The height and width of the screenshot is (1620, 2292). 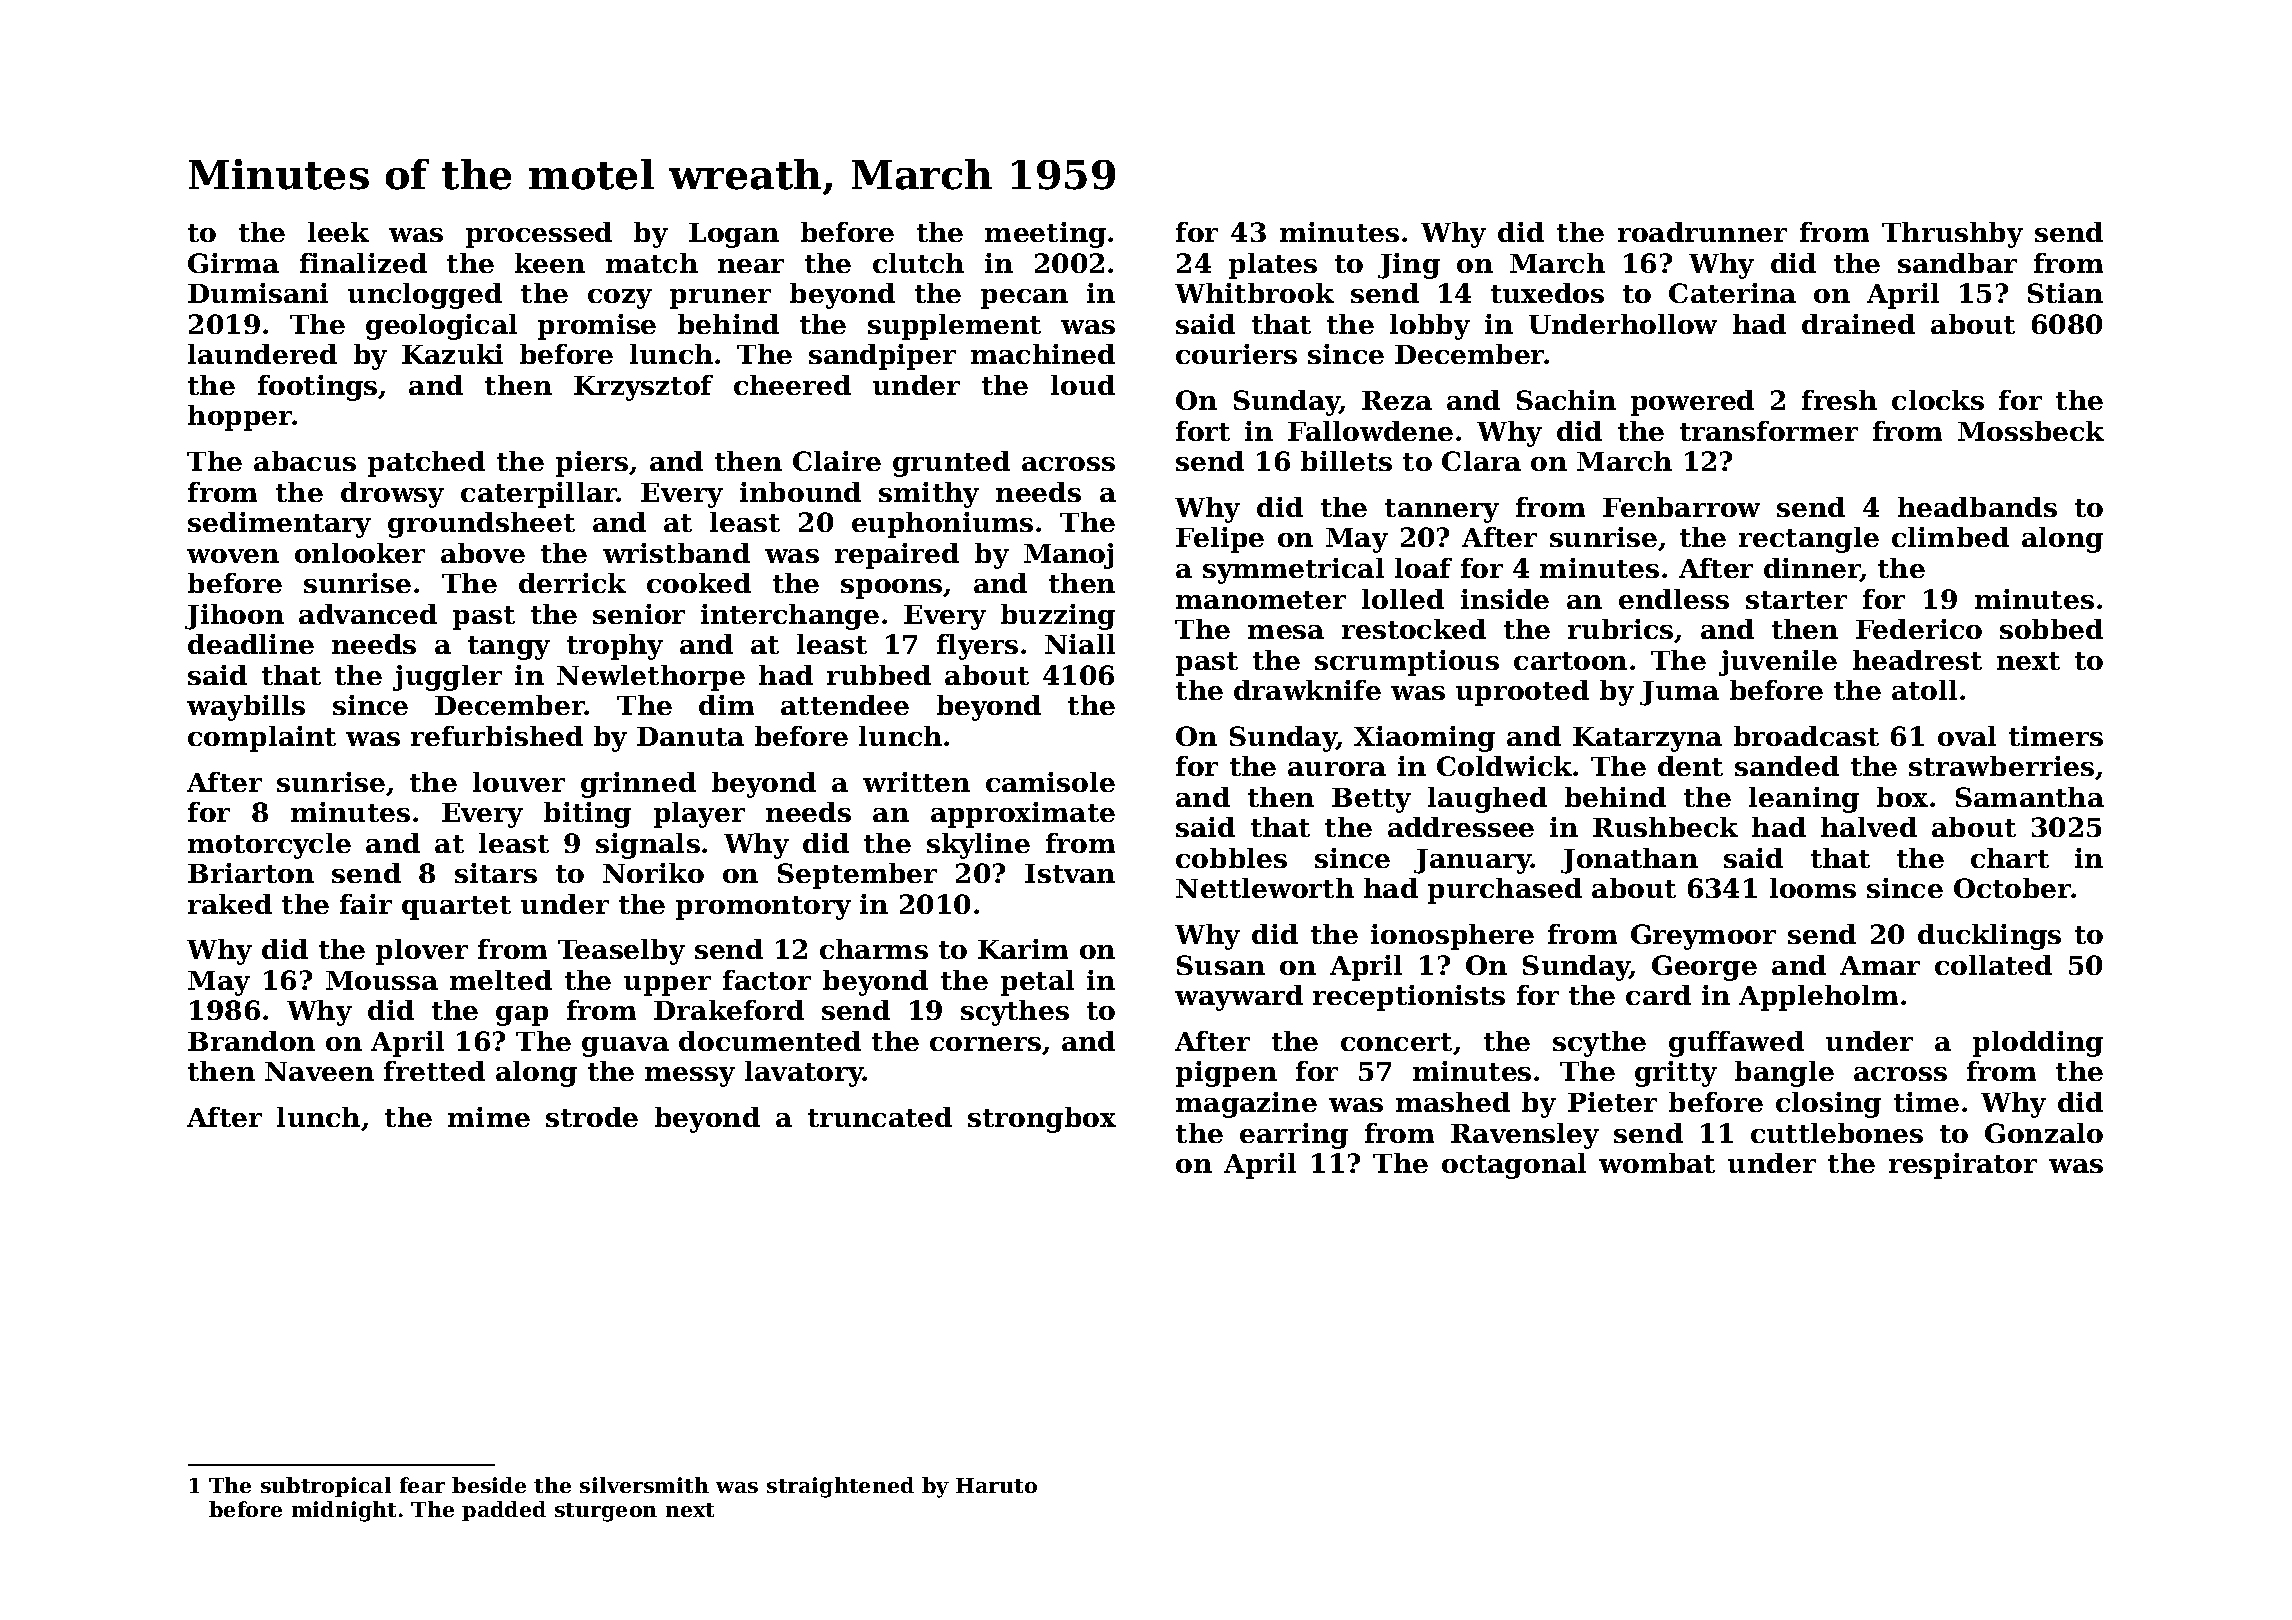 What do you see at coordinates (620, 299) in the screenshot?
I see `cozy` at bounding box center [620, 299].
